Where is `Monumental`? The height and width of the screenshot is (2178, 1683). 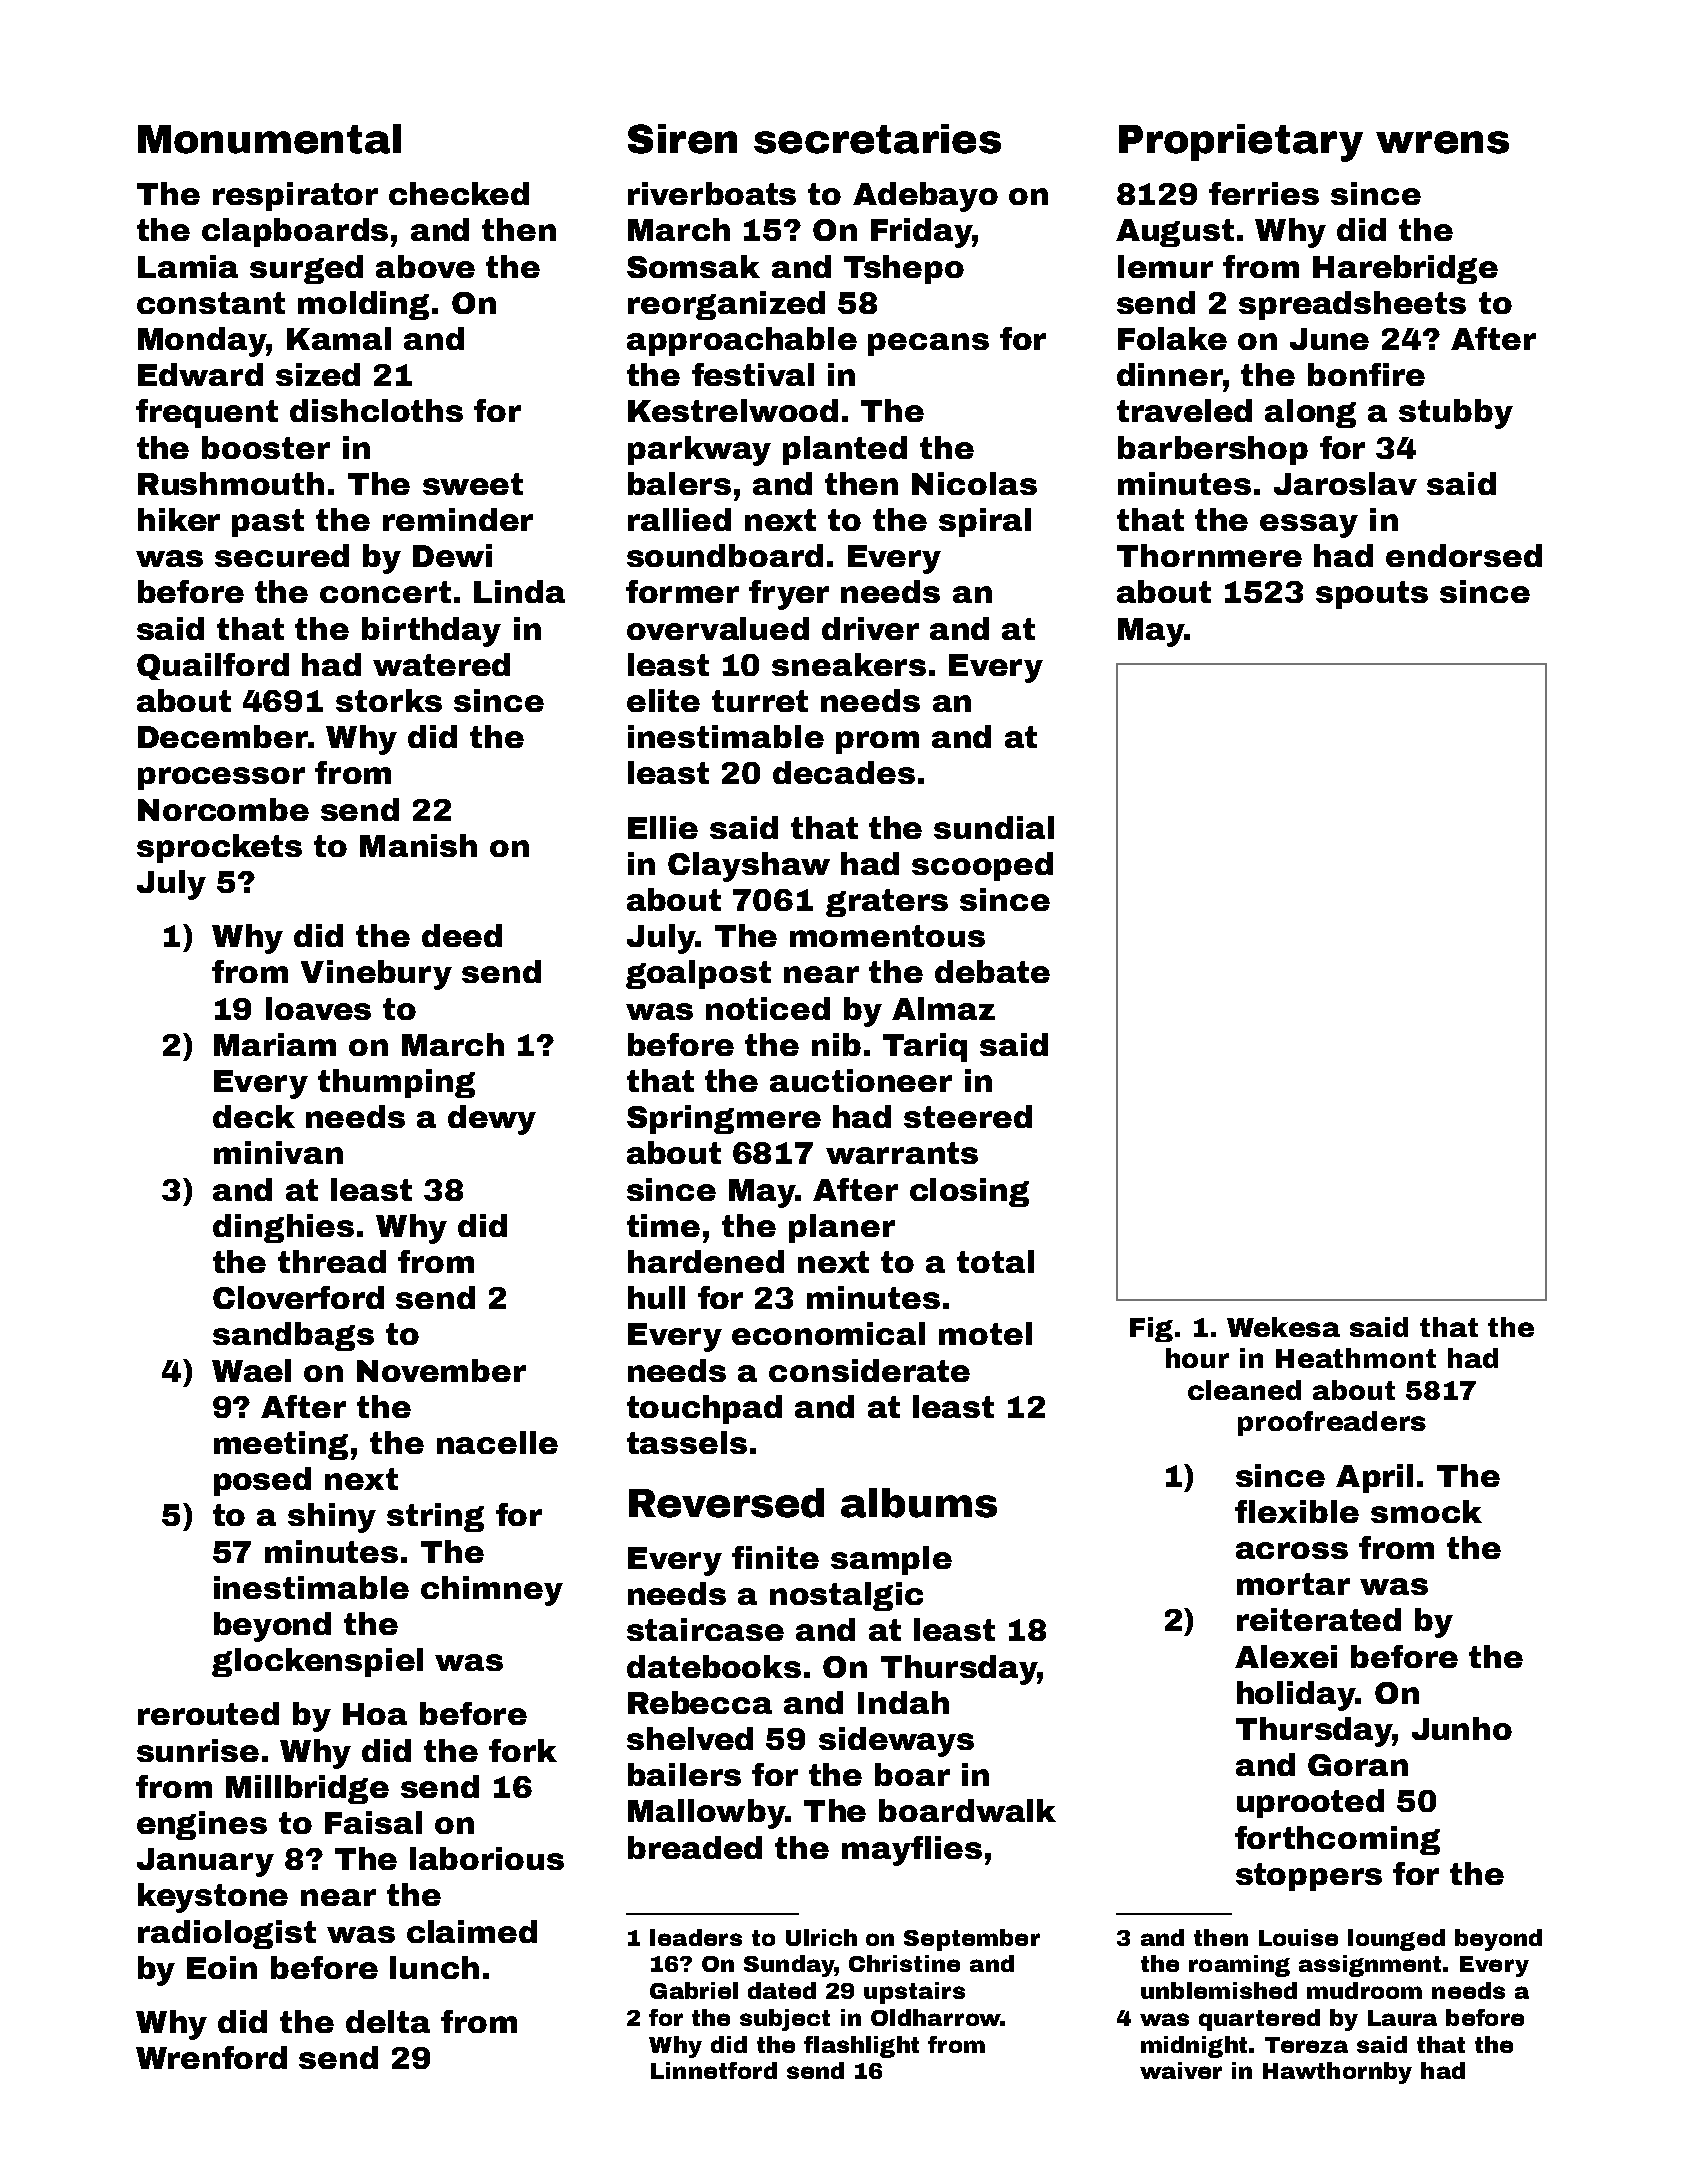
Monumental is located at coordinates (269, 139).
